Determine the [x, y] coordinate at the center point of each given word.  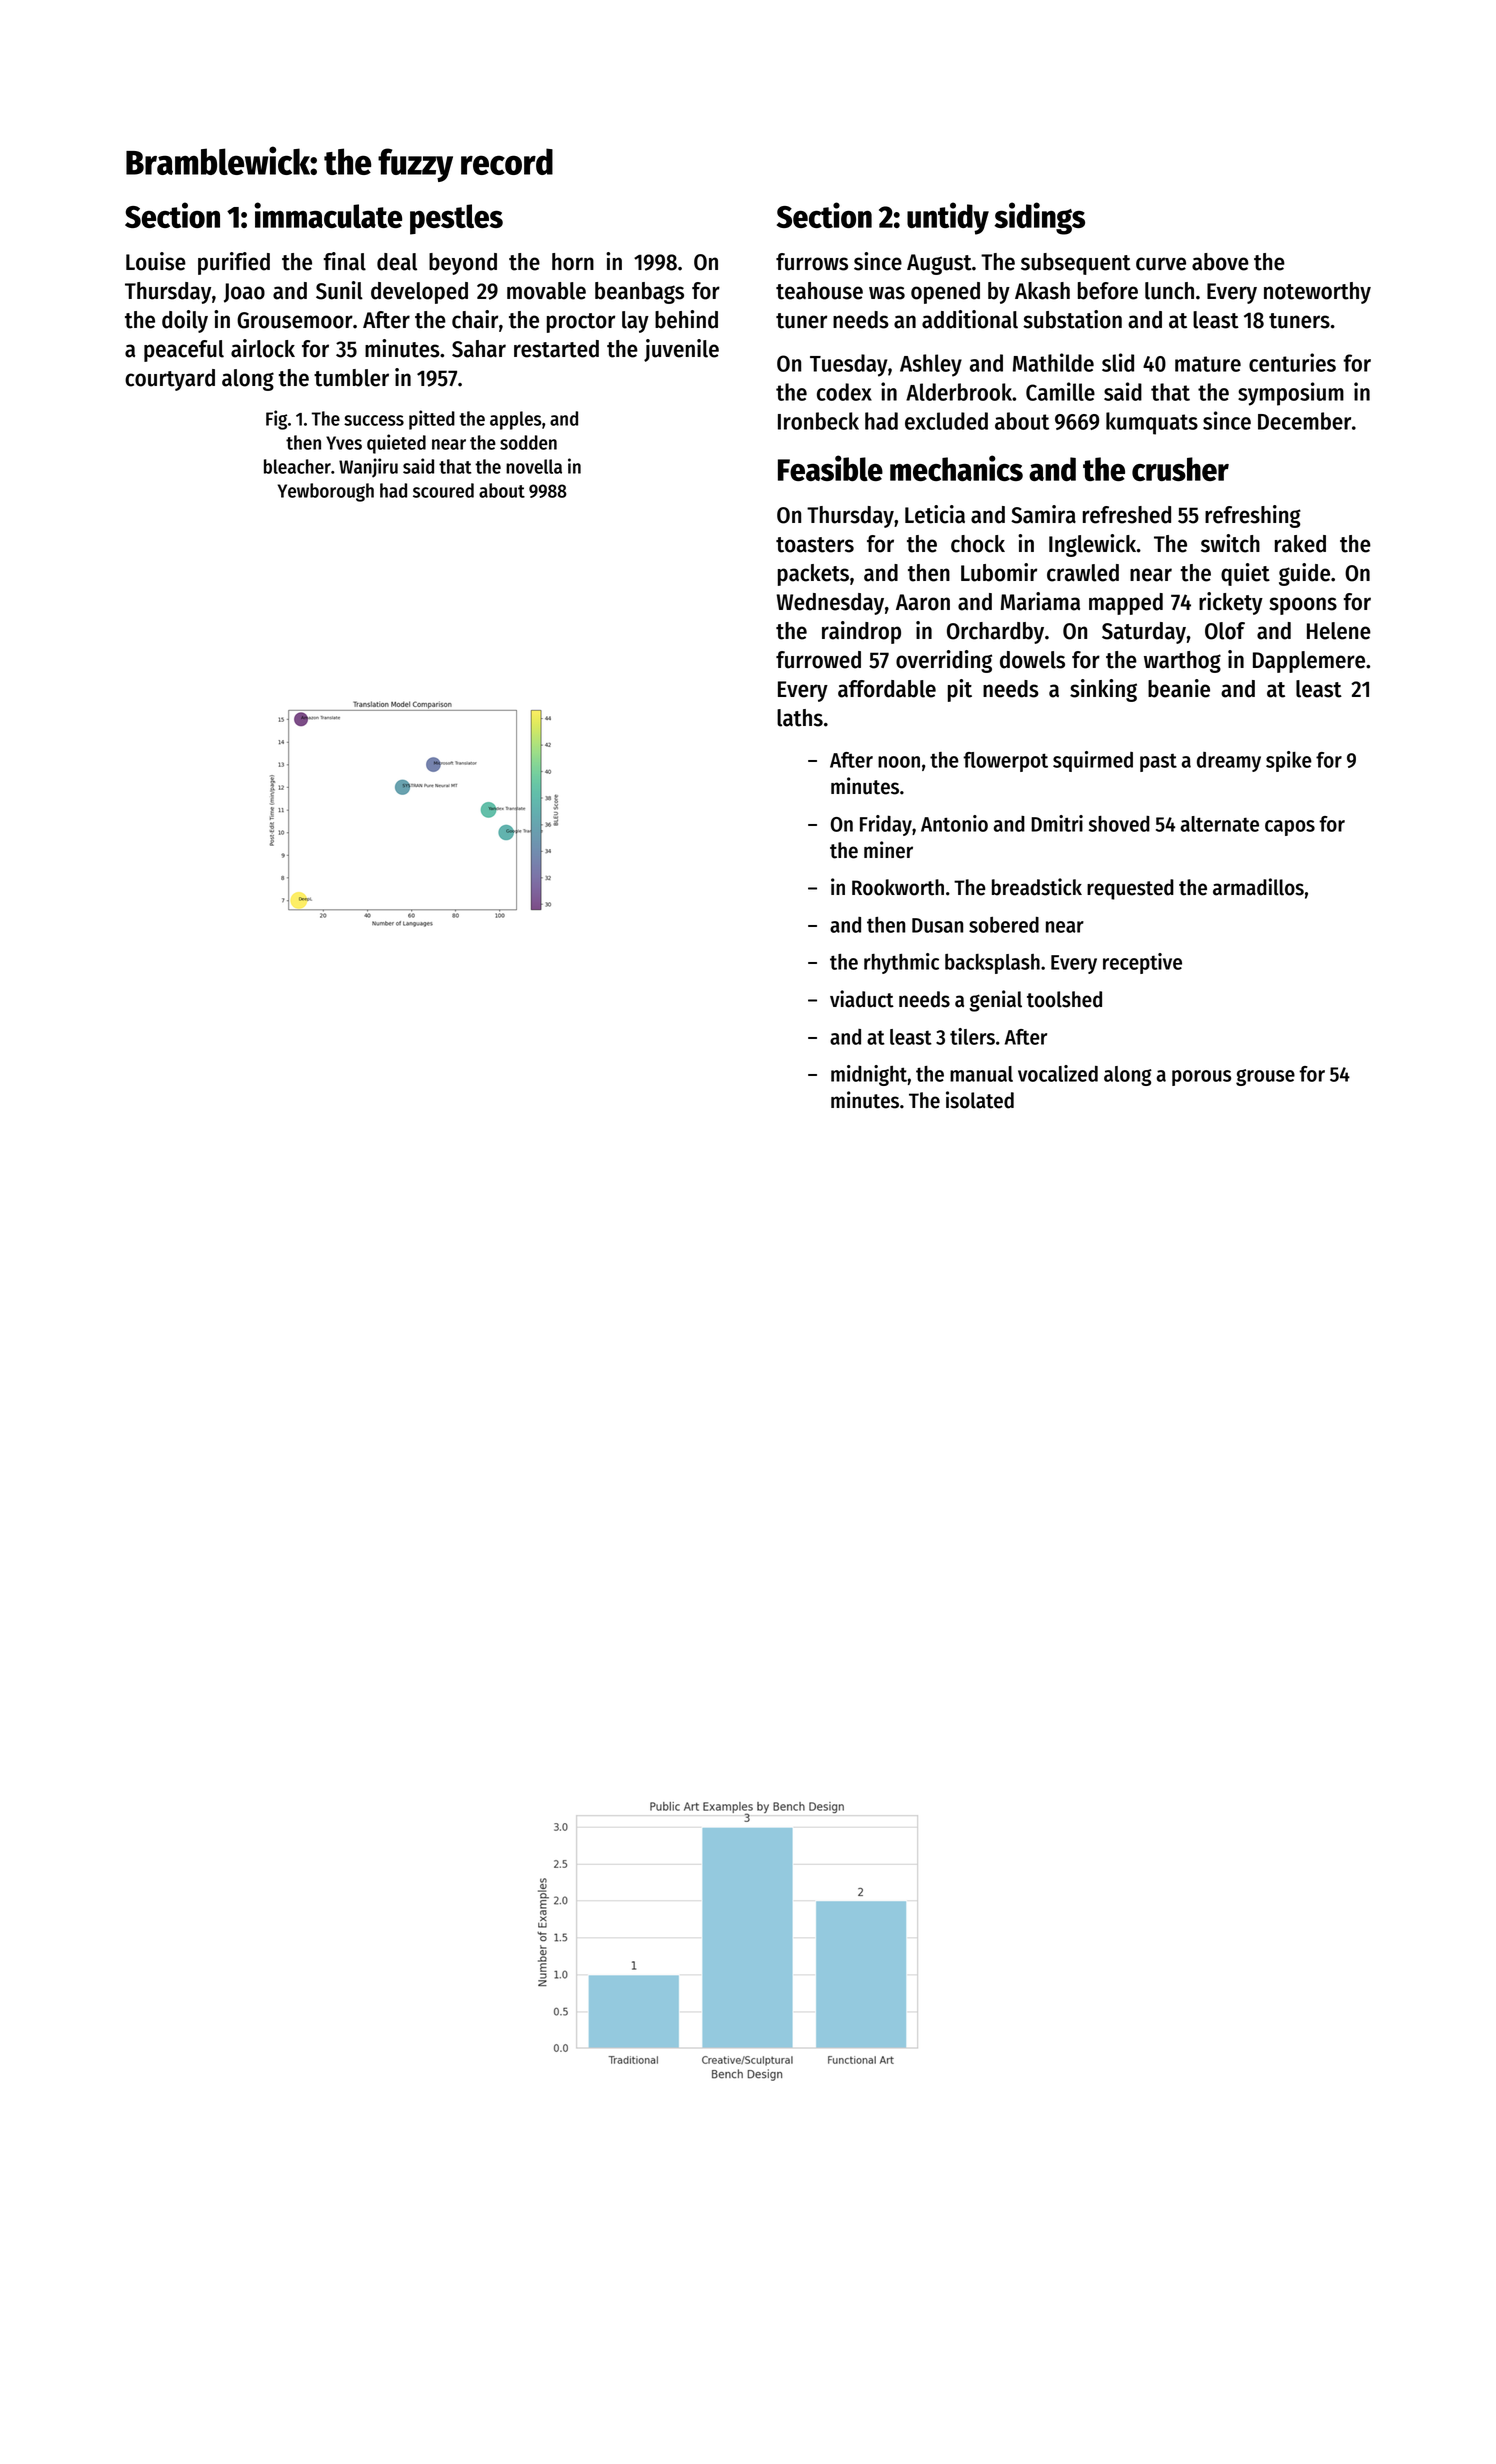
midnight [869, 1075]
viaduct [862, 999]
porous [1201, 1078]
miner [888, 850]
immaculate [328, 215]
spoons [1303, 606]
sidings [1039, 218]
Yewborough [326, 492]
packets [813, 575]
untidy [948, 218]
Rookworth [898, 887]
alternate [1219, 824]
